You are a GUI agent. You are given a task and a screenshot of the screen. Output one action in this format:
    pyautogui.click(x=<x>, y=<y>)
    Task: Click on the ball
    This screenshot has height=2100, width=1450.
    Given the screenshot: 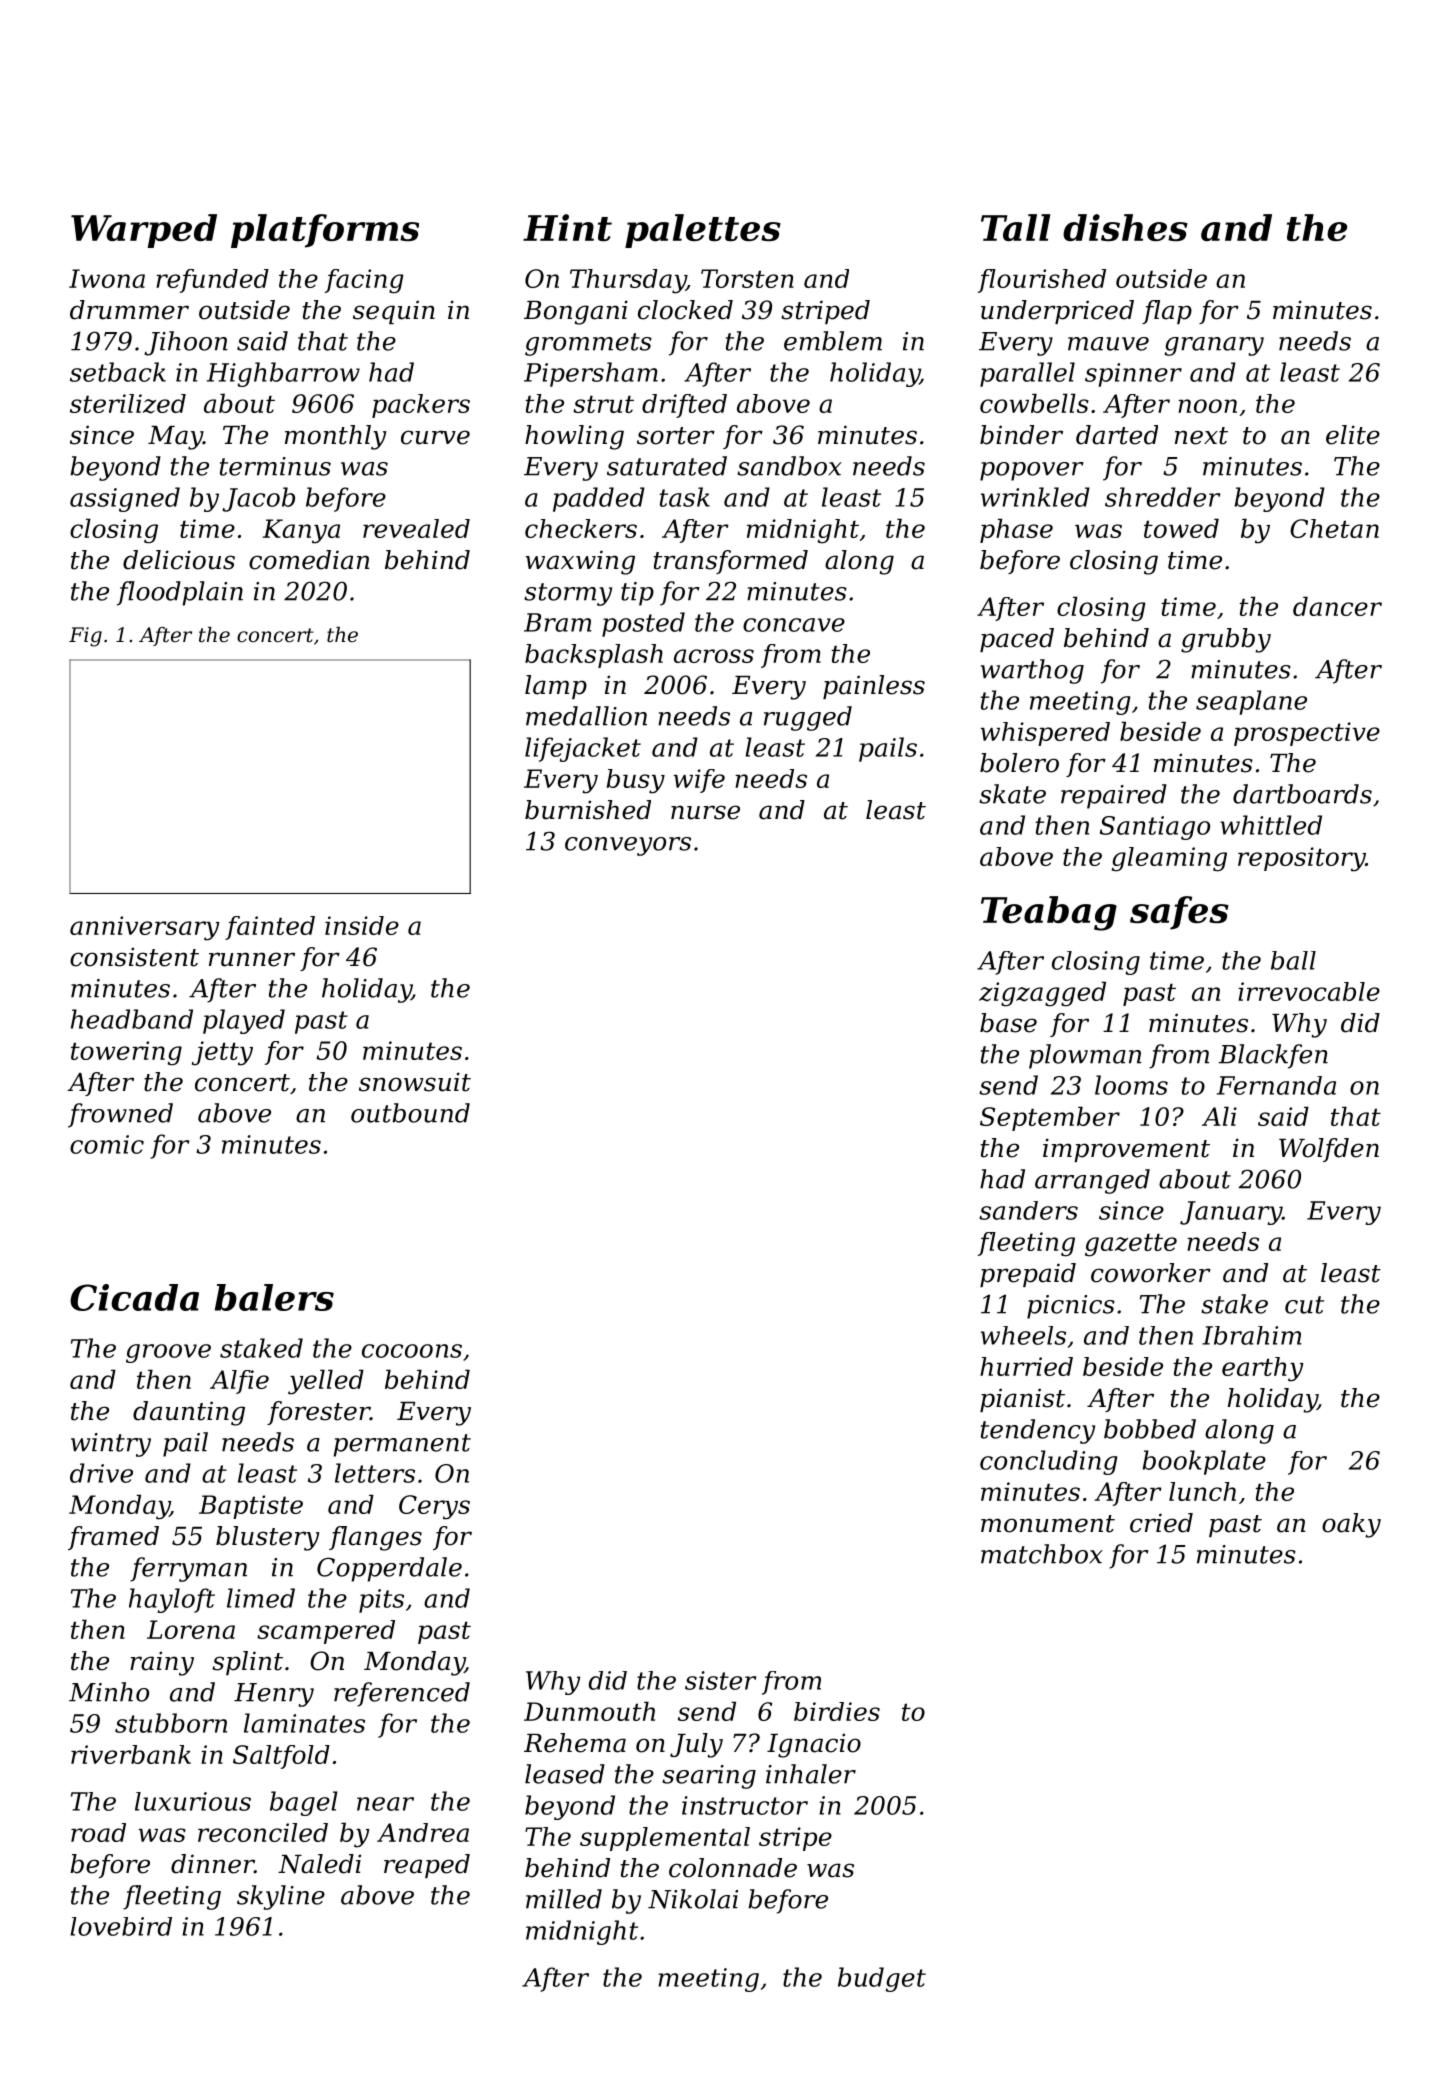 What is the action you would take?
    pyautogui.click(x=1293, y=960)
